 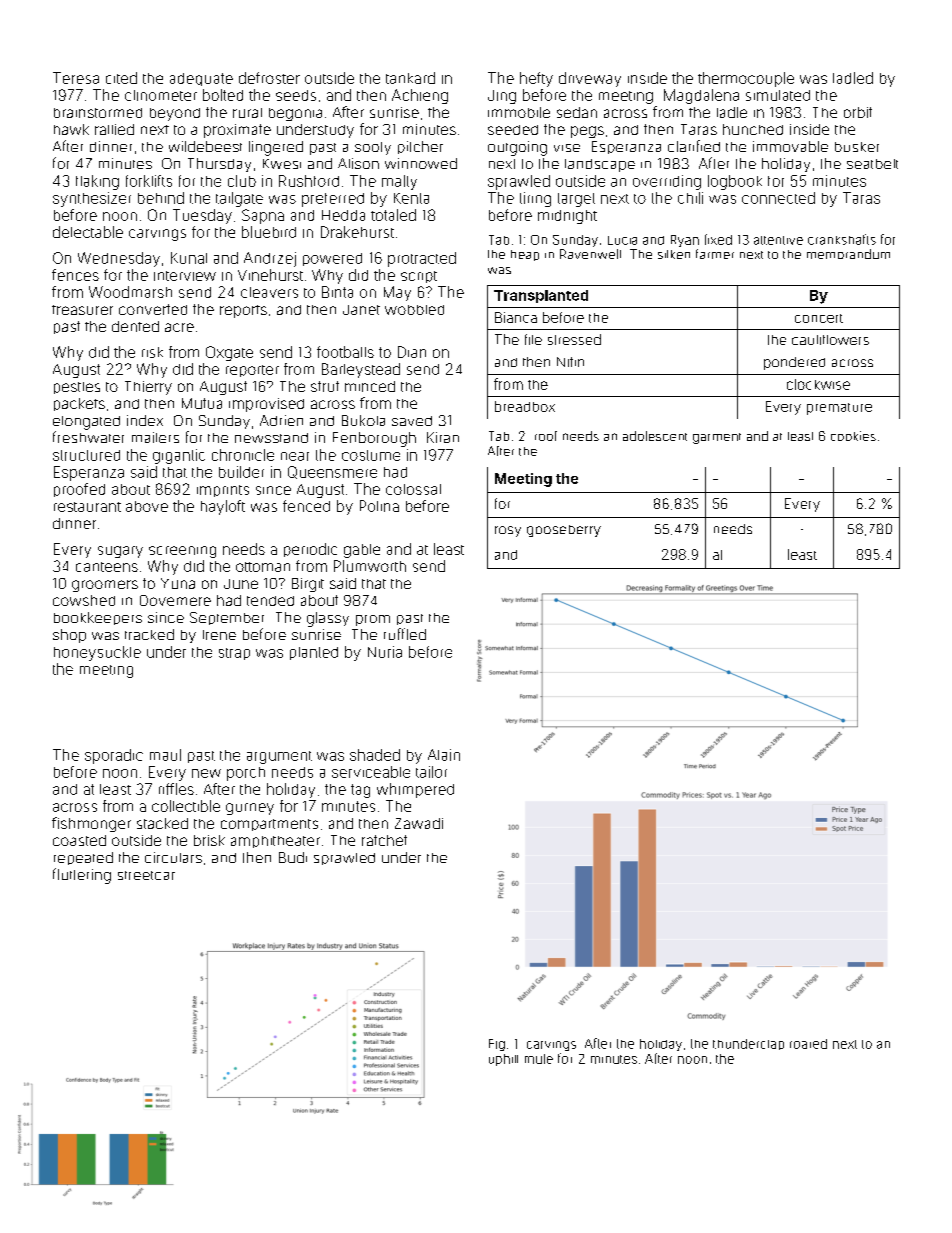 I want to click on uphill, so click(x=503, y=1060).
